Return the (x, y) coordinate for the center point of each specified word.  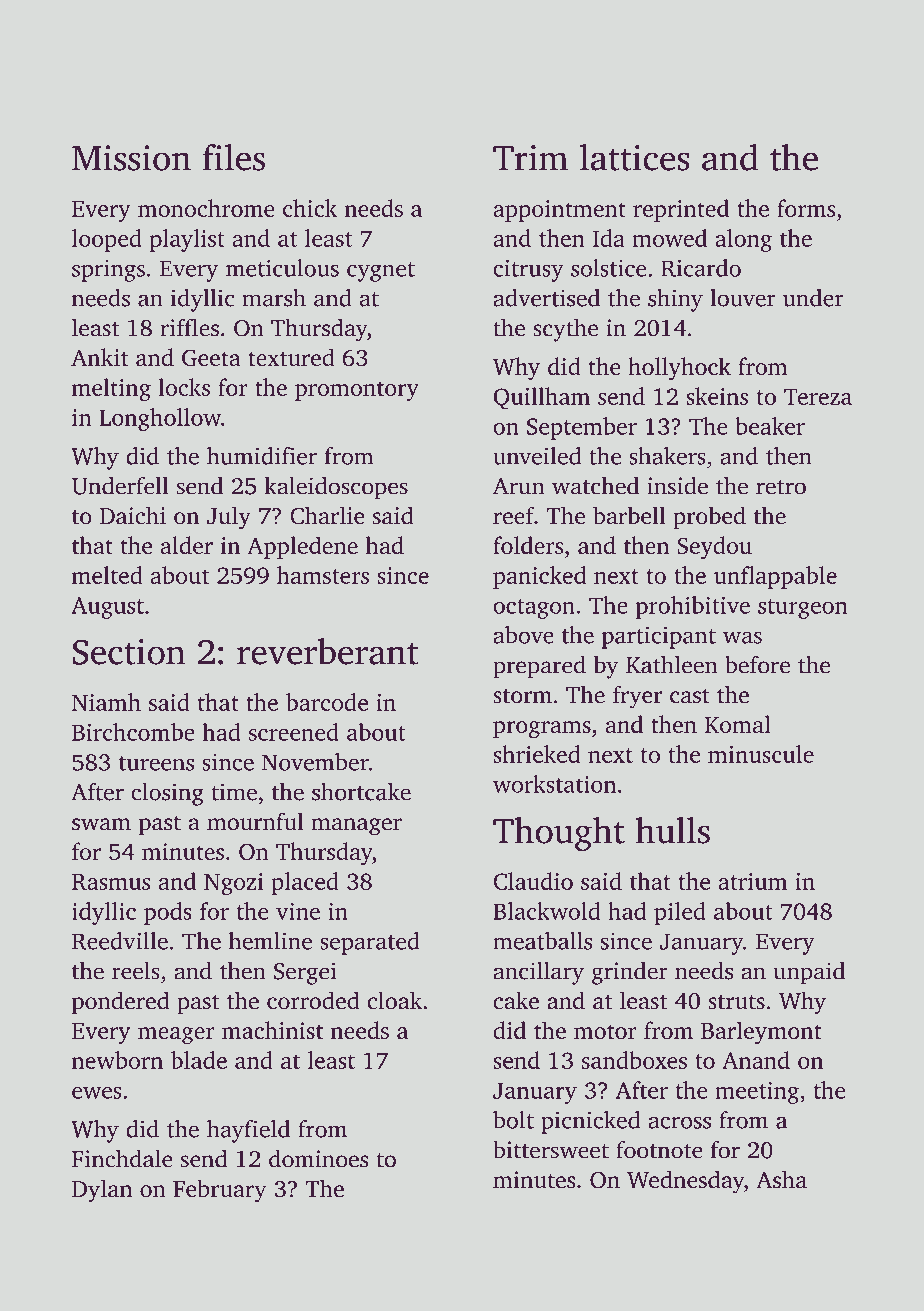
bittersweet (551, 1150)
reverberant (327, 651)
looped (107, 240)
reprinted (681, 210)
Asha (781, 1179)
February (219, 1191)
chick (310, 208)
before (757, 664)
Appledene (302, 547)
